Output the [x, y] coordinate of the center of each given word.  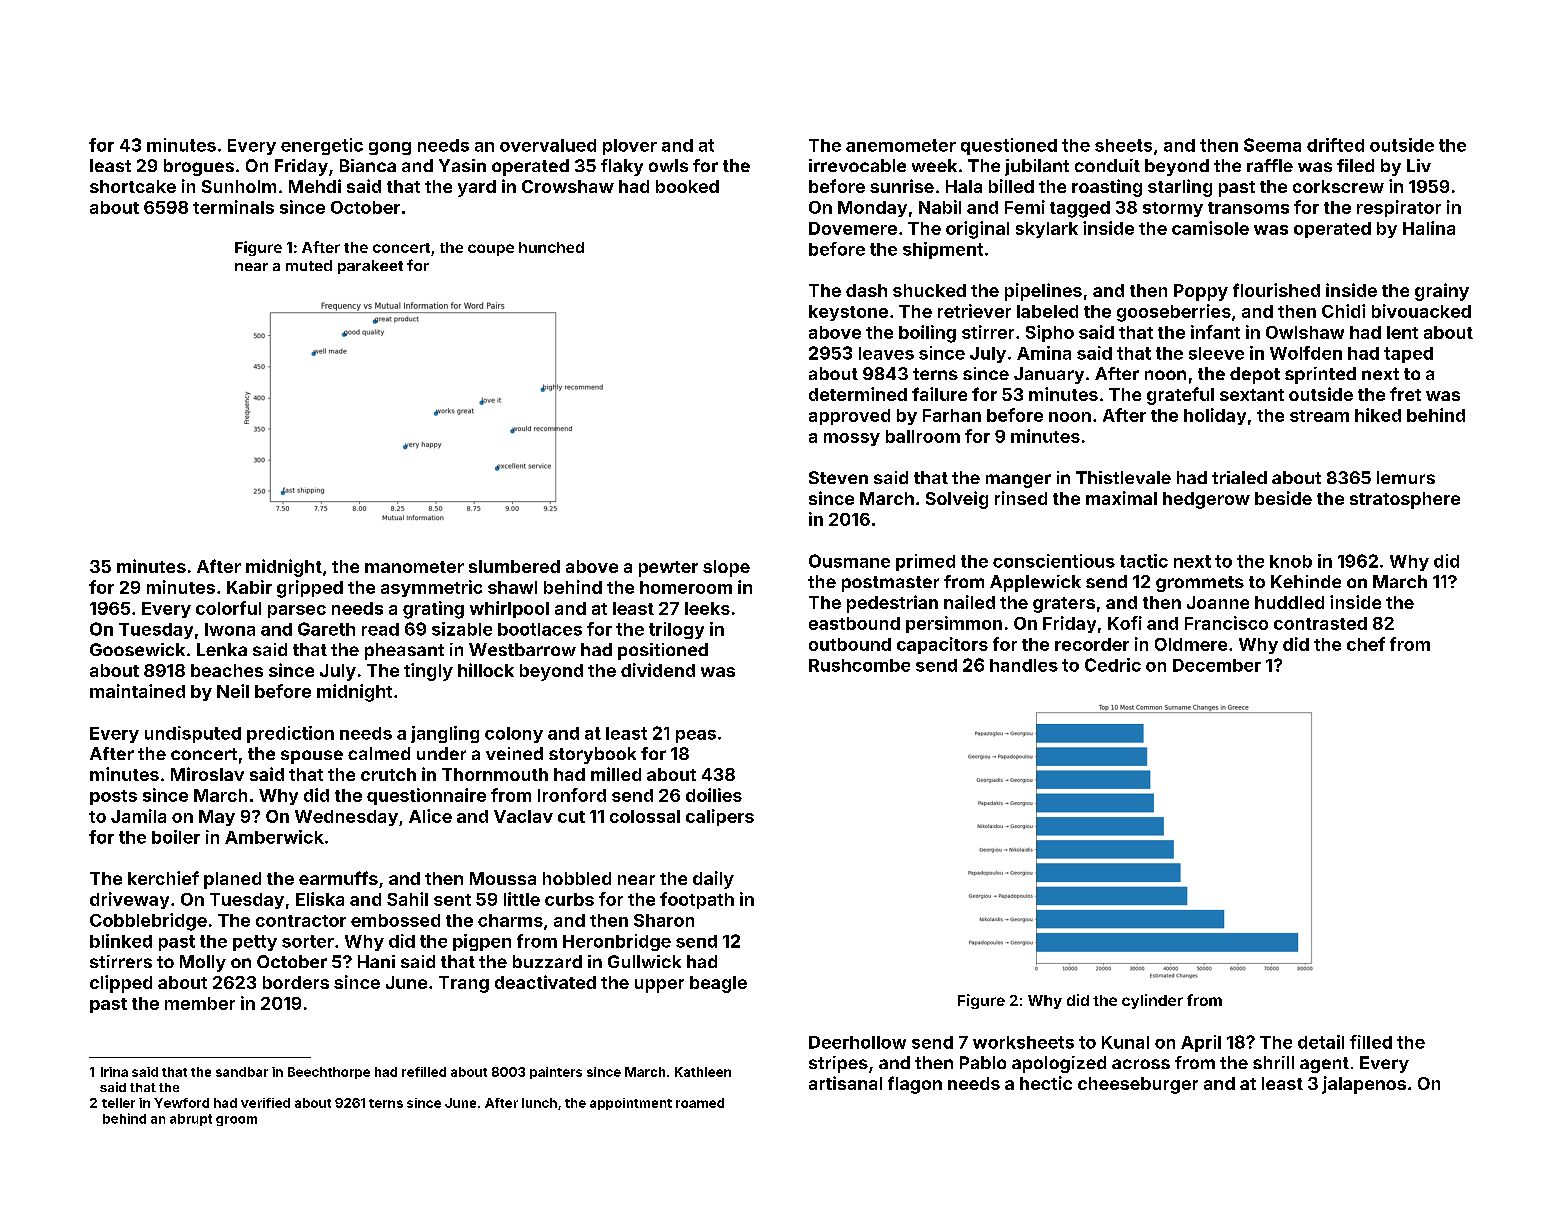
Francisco [1226, 623]
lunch [539, 1103]
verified [265, 1103]
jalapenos [1364, 1085]
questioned [1009, 146]
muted [309, 265]
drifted [1335, 145]
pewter [668, 569]
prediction [290, 734]
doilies [714, 795]
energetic [322, 146]
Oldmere [1191, 644]
